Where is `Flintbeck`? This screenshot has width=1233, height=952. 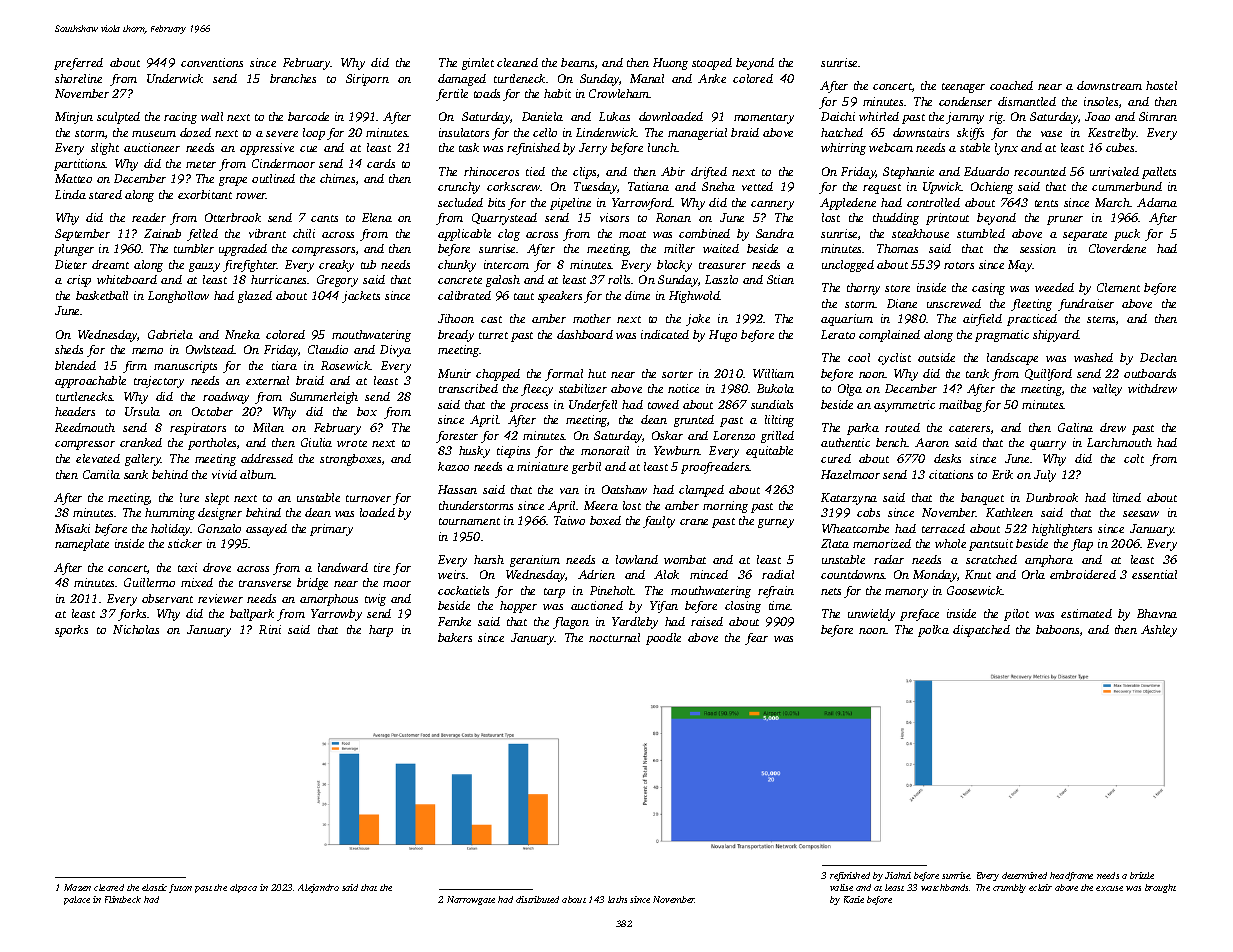 Flintbeck is located at coordinates (123, 899).
